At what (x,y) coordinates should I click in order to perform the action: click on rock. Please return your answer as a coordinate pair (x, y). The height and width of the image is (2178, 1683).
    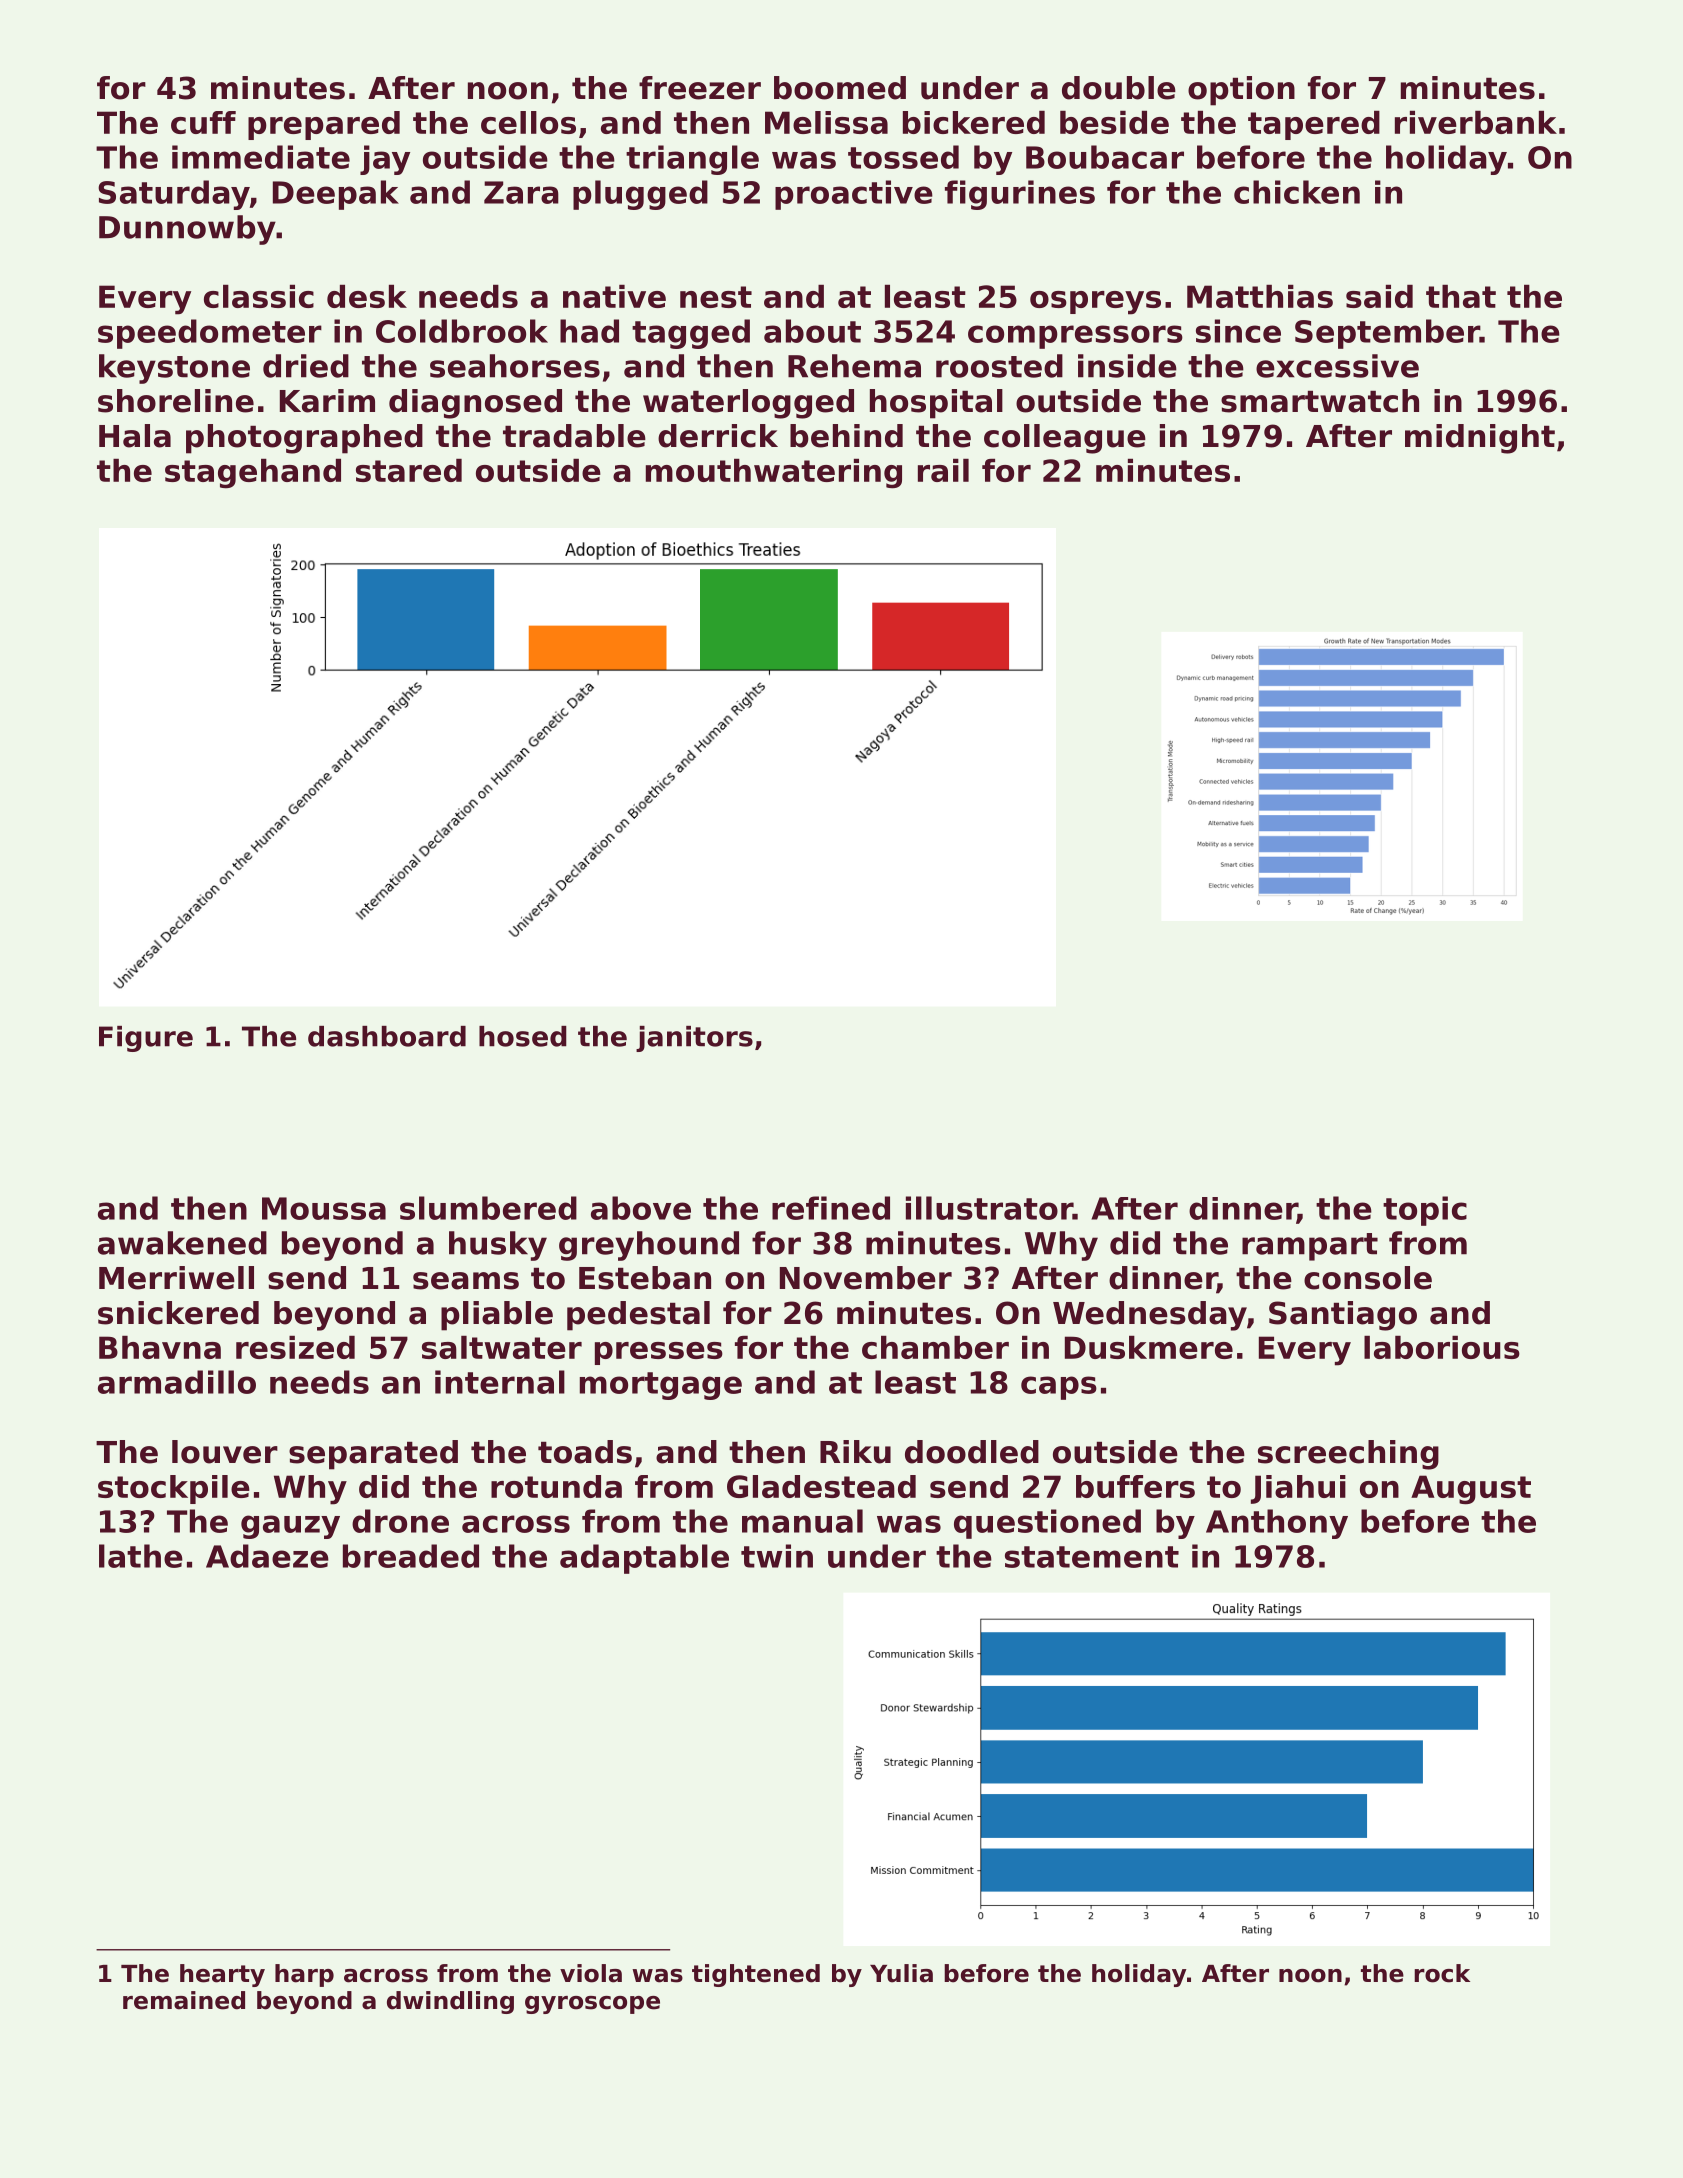
    Looking at the image, I should click on (1442, 1973).
